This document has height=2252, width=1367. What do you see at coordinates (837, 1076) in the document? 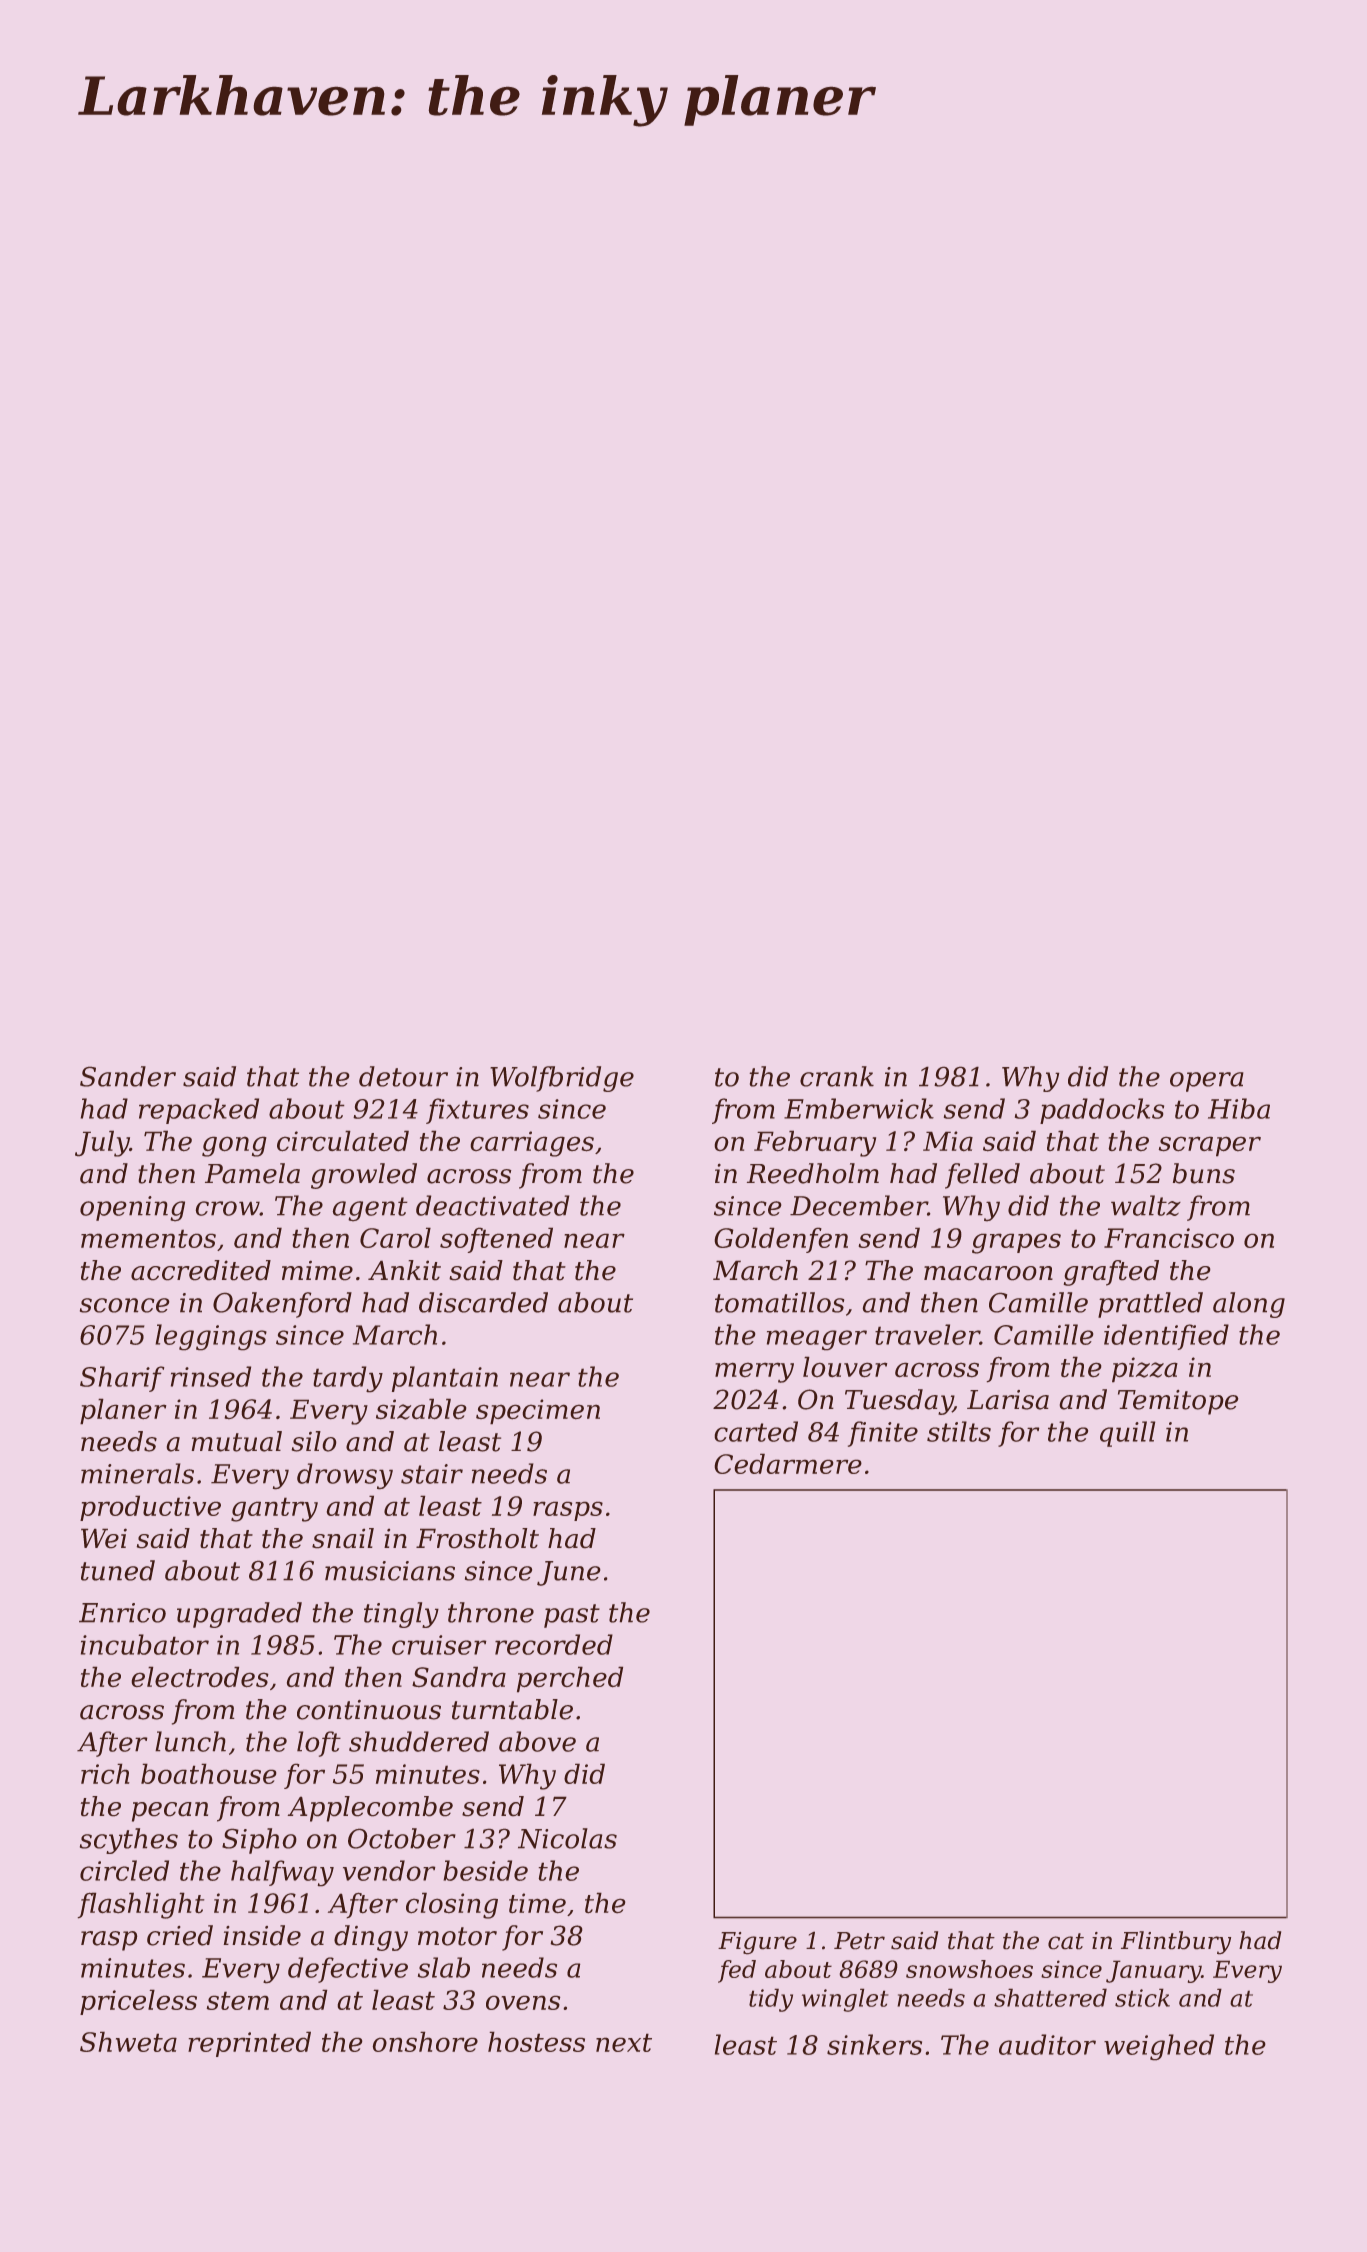
I see `crank` at bounding box center [837, 1076].
